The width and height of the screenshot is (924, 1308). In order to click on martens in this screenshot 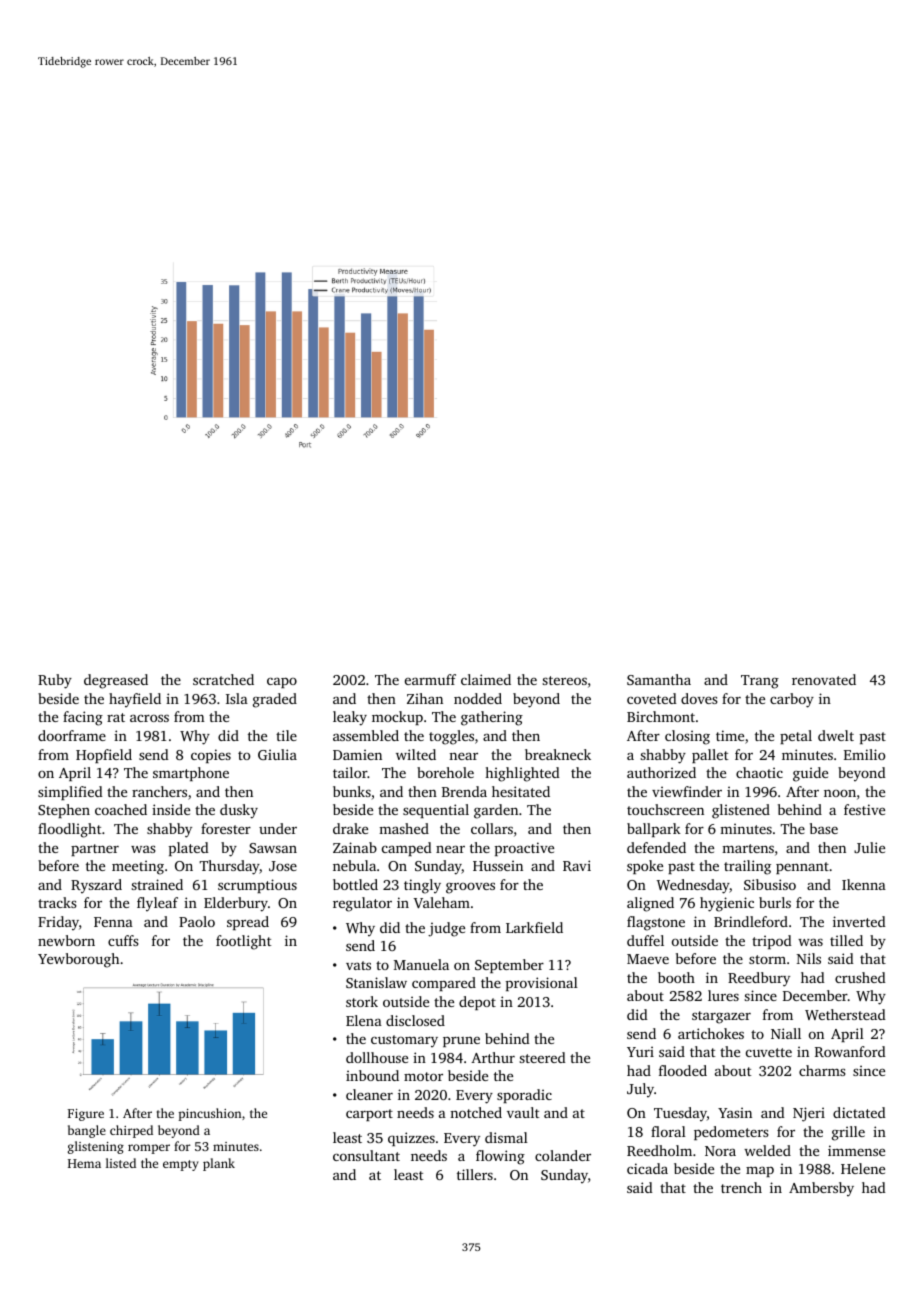, I will do `click(748, 848)`.
